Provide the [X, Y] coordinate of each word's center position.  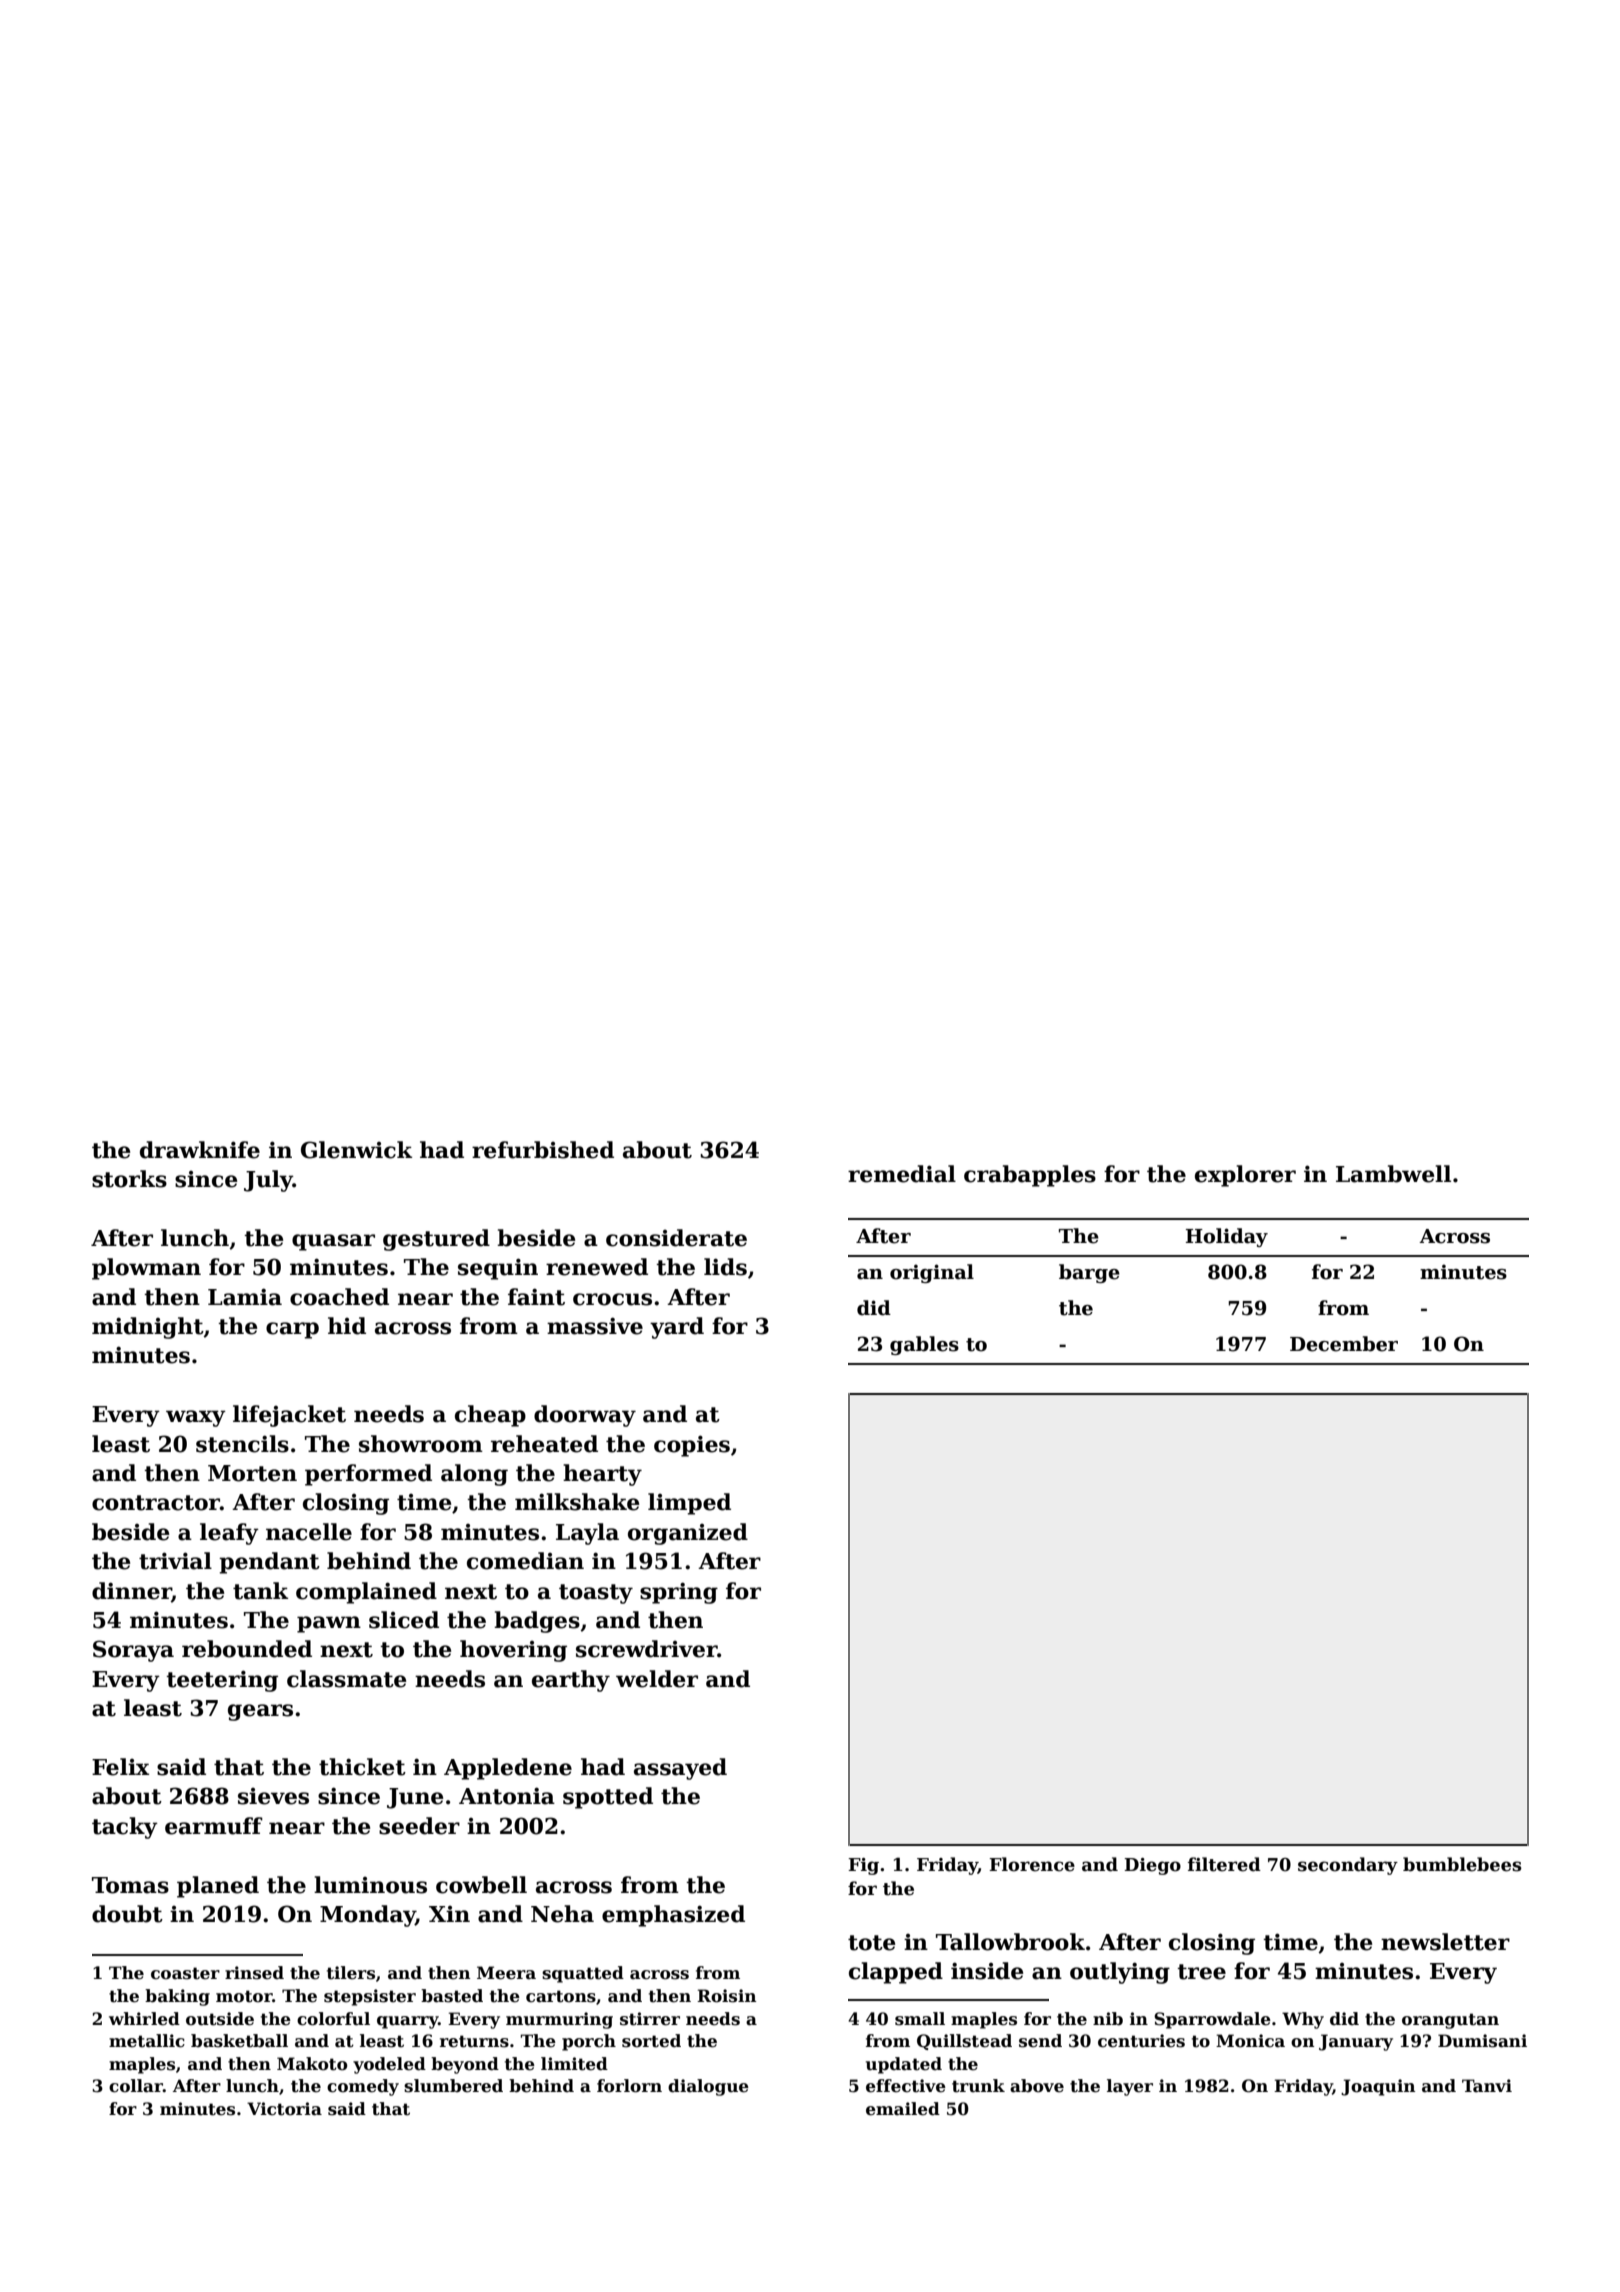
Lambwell [1393, 1174]
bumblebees [1462, 1864]
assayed [680, 1769]
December [1344, 1344]
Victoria [284, 2109]
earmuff [214, 1826]
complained [366, 1593]
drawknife [200, 1150]
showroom [421, 1444]
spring [679, 1593]
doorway [585, 1416]
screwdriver [647, 1649]
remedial [902, 1174]
